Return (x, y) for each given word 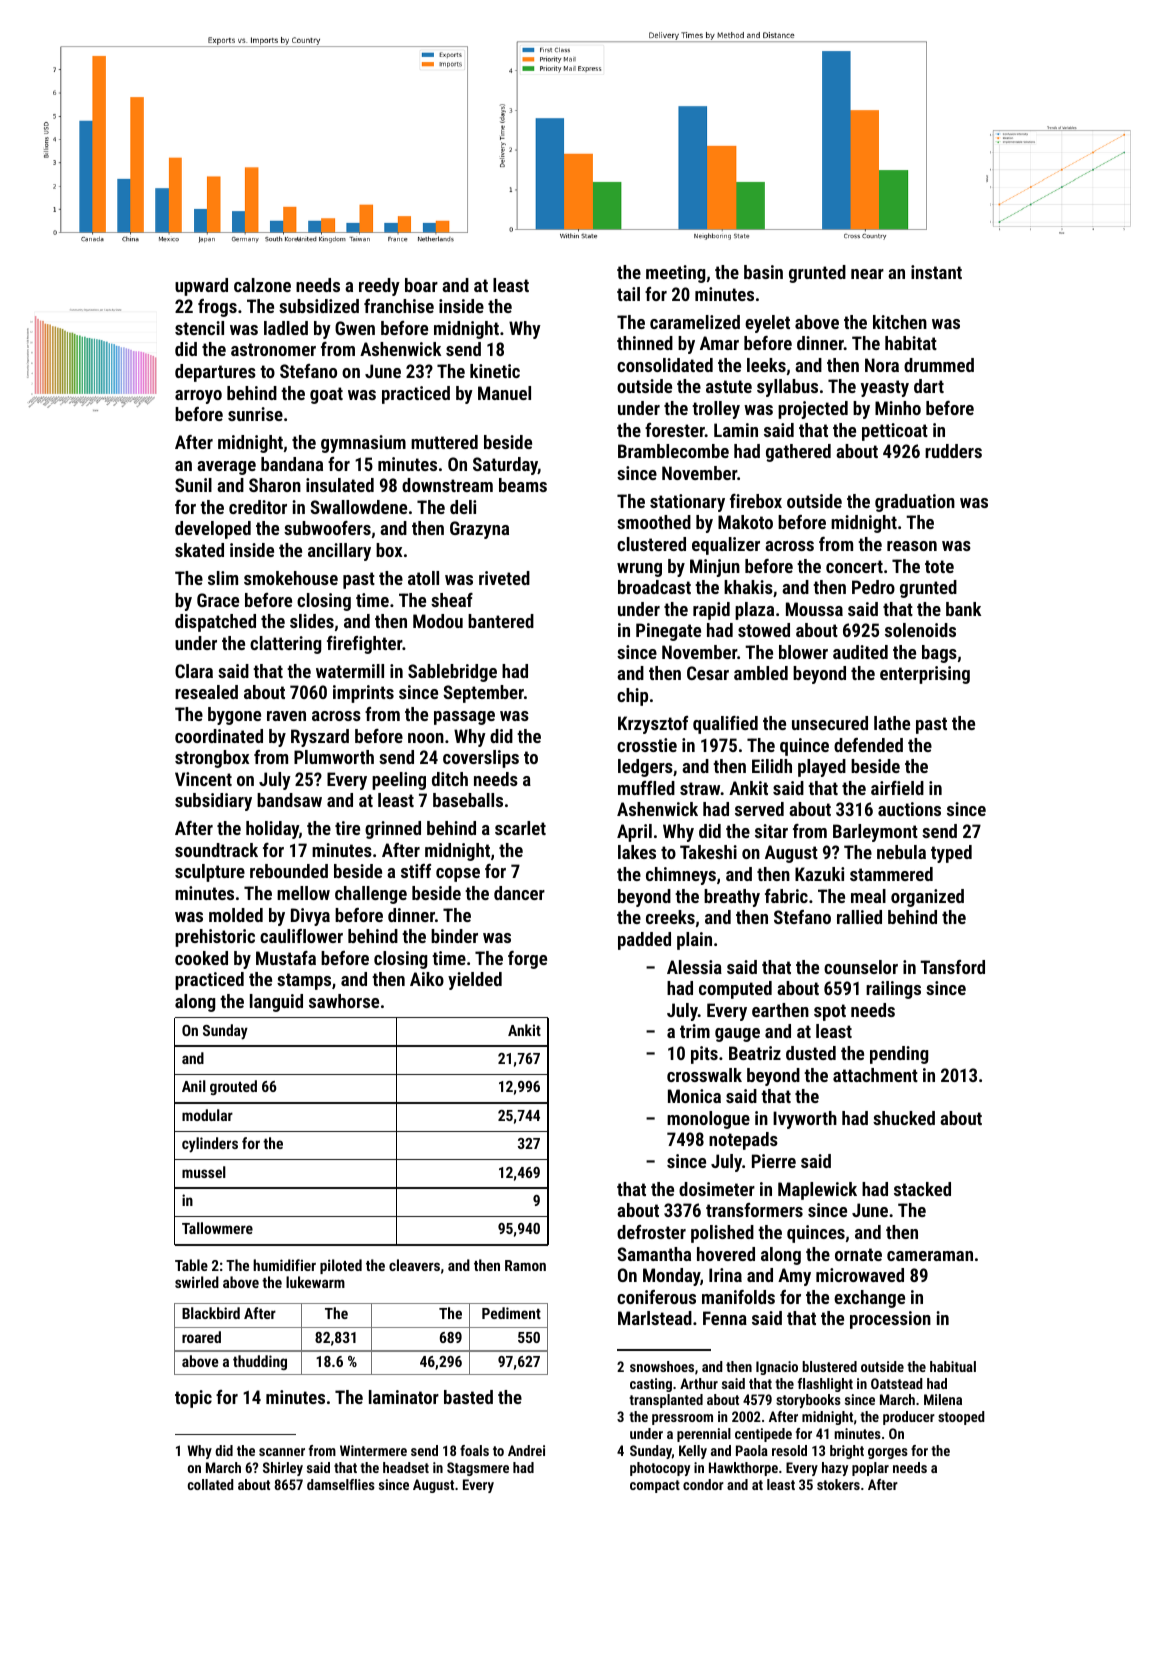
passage (464, 718)
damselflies (341, 1484)
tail (628, 294)
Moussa (814, 609)
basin (763, 272)
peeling (399, 781)
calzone (262, 285)
